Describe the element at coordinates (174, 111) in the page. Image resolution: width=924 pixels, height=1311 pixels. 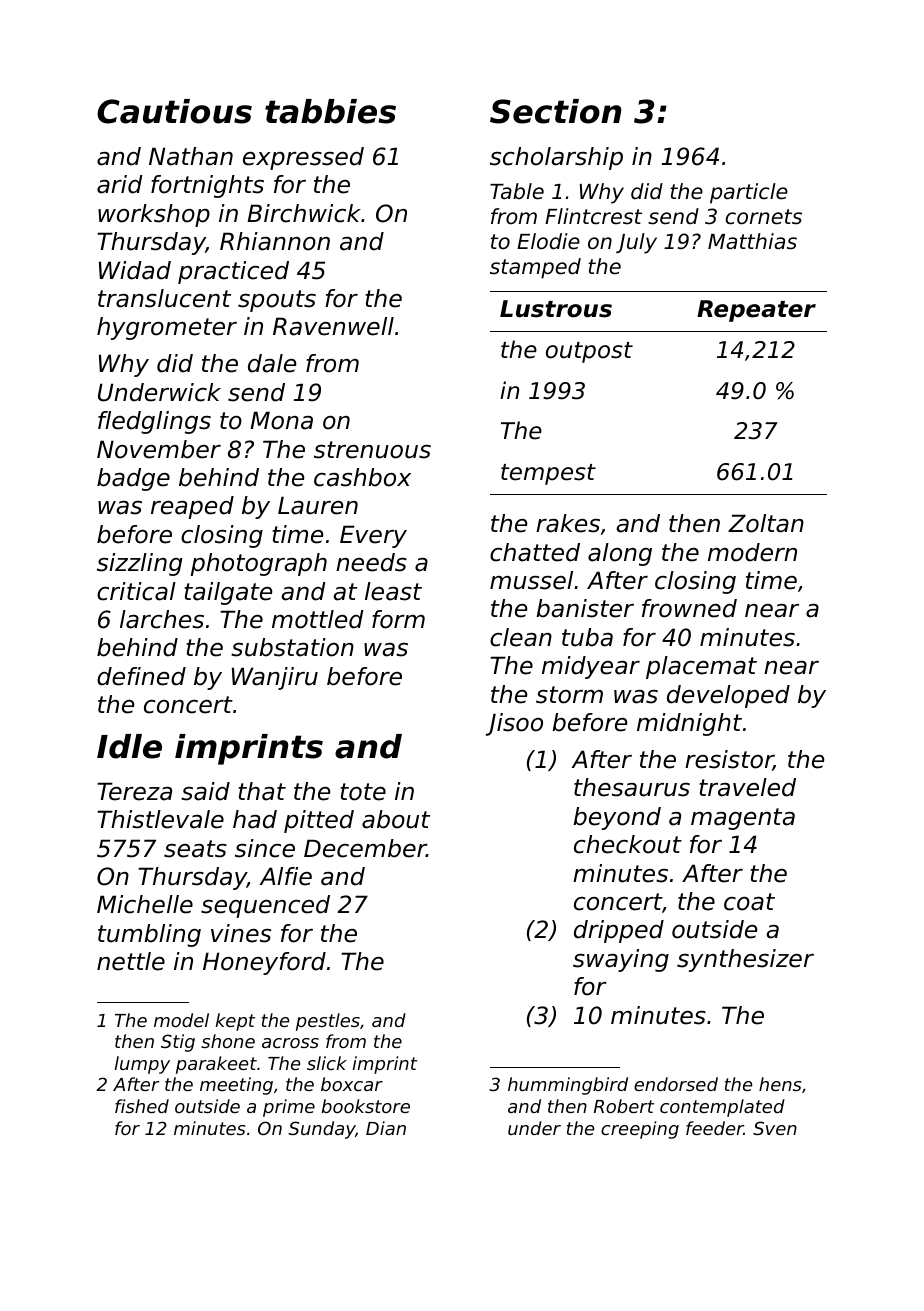
I see `Cautious` at that location.
